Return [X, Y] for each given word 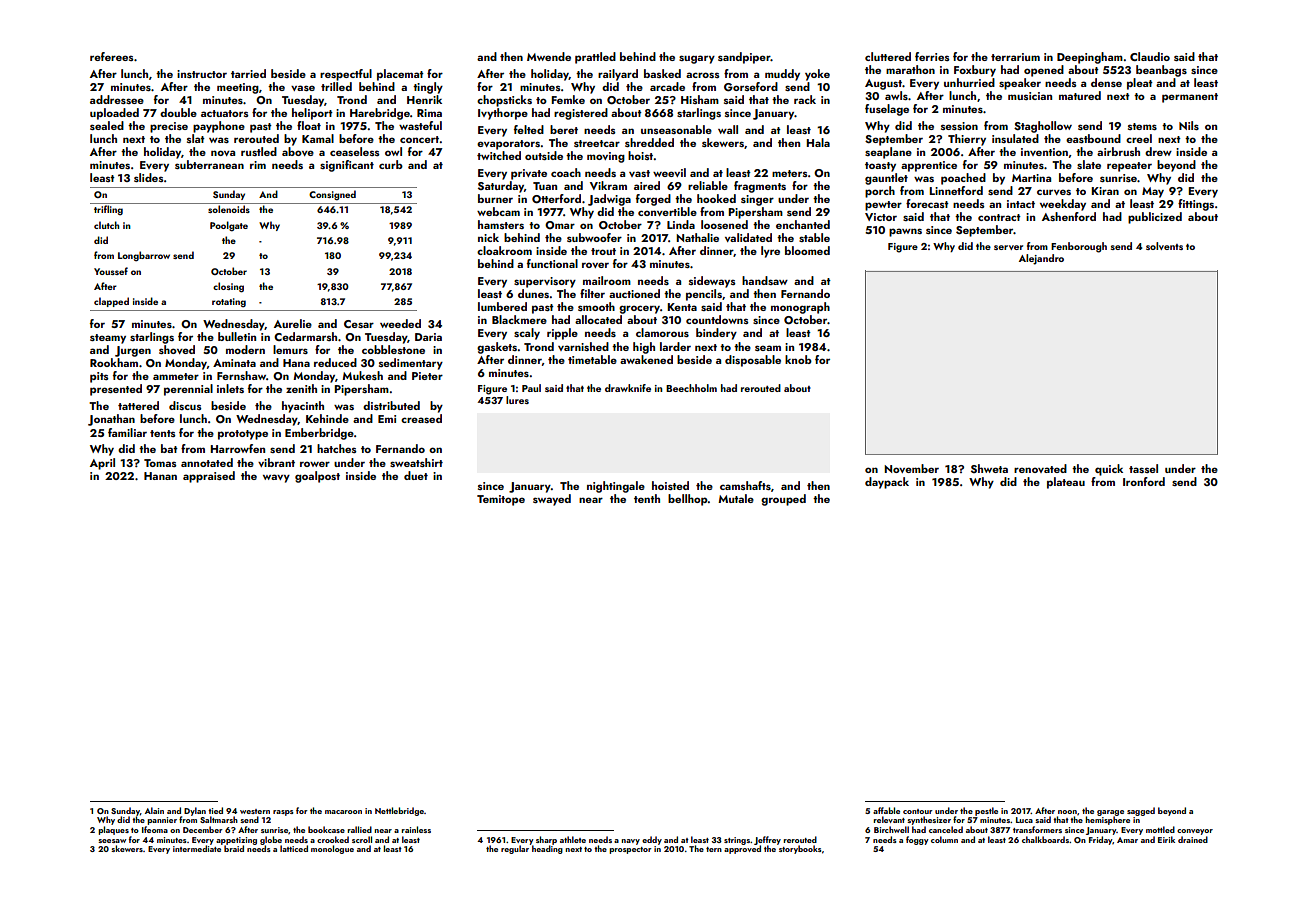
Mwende [549, 56]
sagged [1141, 811]
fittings [1196, 205]
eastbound [1093, 138]
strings [737, 841]
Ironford [1144, 481]
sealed [107, 125]
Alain [154, 810]
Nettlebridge [399, 811]
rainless [416, 829]
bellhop [688, 500]
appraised [209, 477]
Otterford [556, 198]
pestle [986, 811]
